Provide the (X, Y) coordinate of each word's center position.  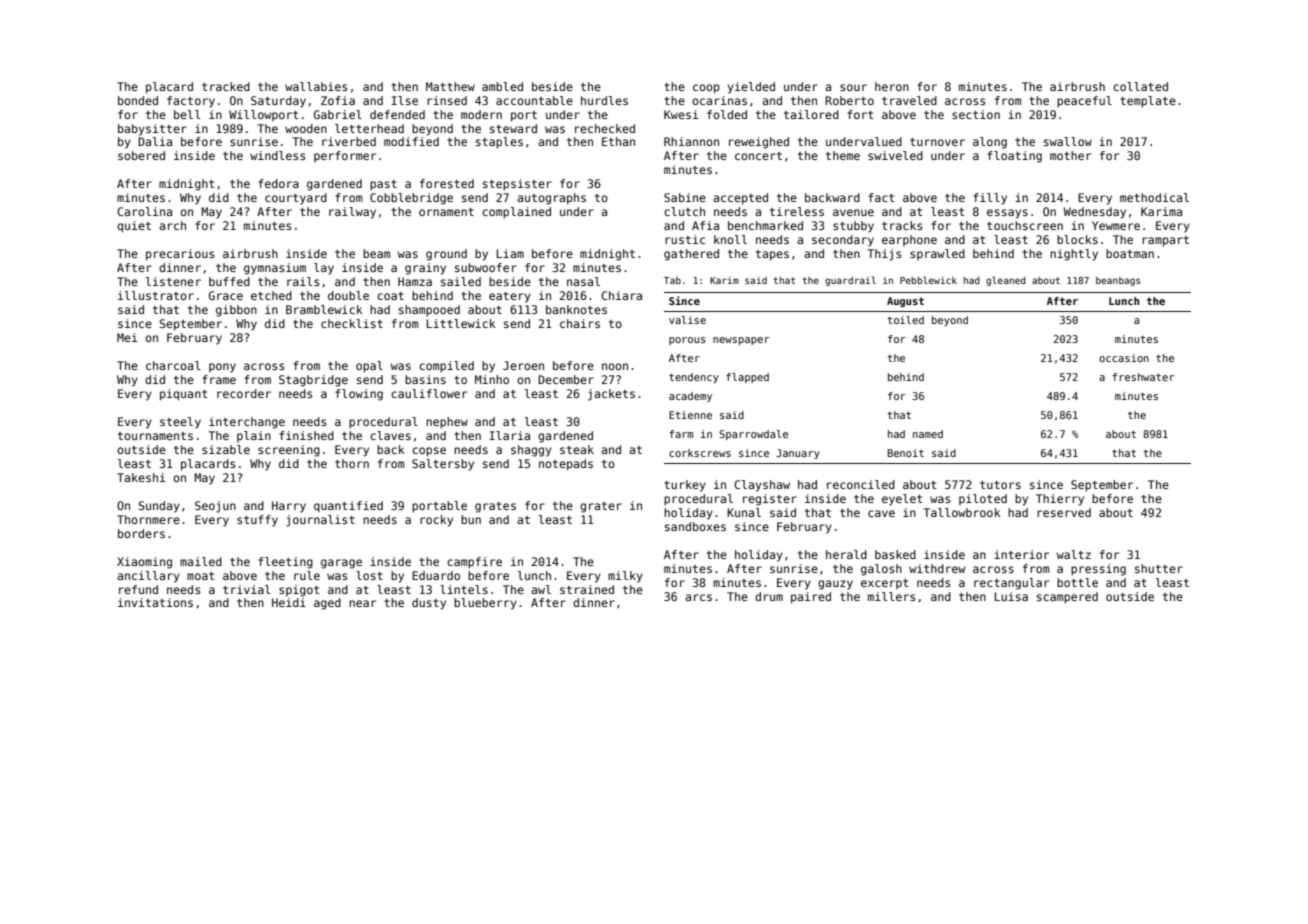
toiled (905, 320)
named (928, 434)
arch (172, 225)
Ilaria (509, 435)
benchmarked (765, 225)
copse (429, 452)
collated (1140, 86)
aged (327, 604)
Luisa (1011, 596)
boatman (1130, 253)
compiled (446, 367)
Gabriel (338, 114)
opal (369, 367)
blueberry (485, 604)
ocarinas (719, 100)
